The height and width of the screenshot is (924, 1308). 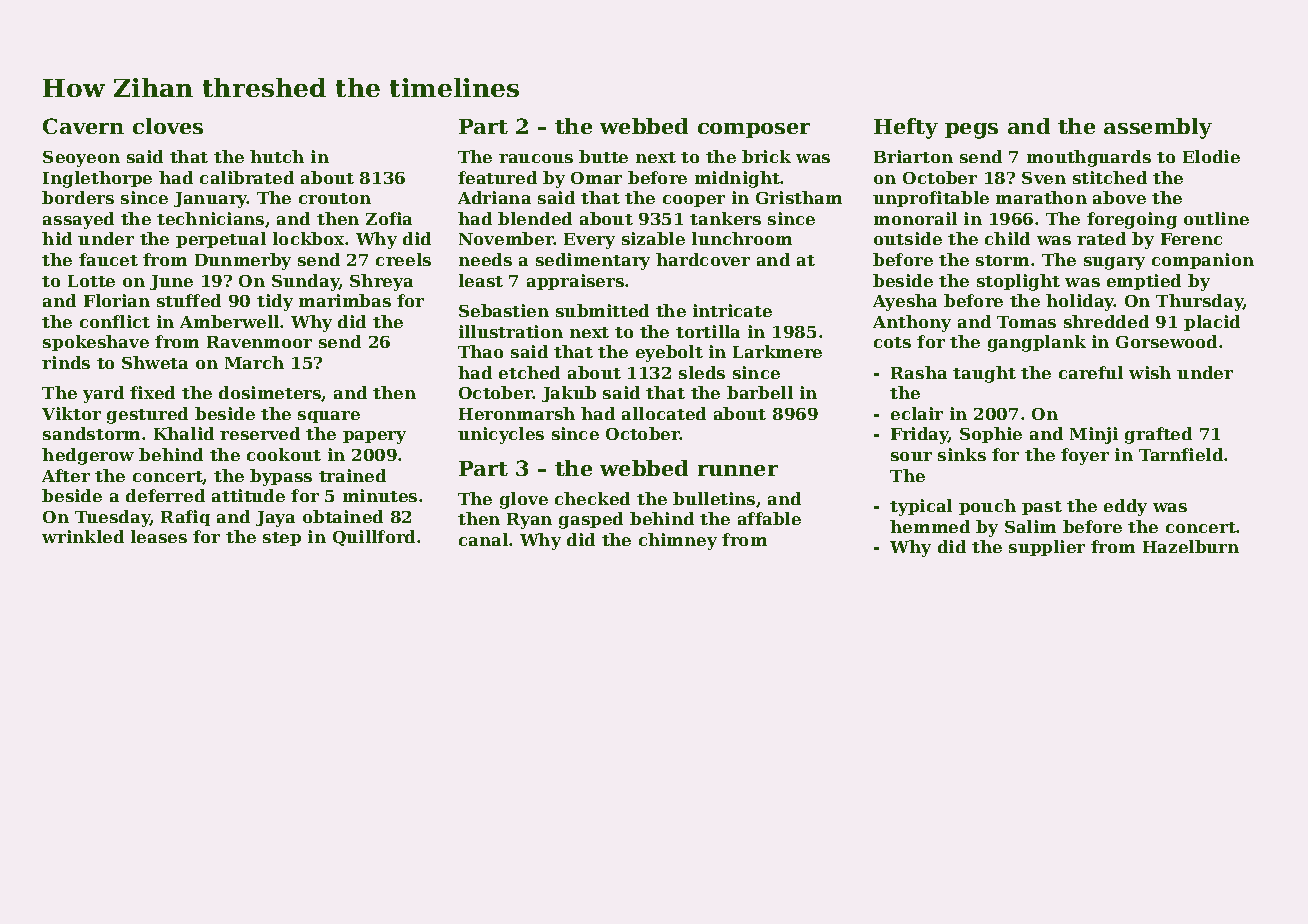 What do you see at coordinates (78, 197) in the screenshot?
I see `borders` at bounding box center [78, 197].
